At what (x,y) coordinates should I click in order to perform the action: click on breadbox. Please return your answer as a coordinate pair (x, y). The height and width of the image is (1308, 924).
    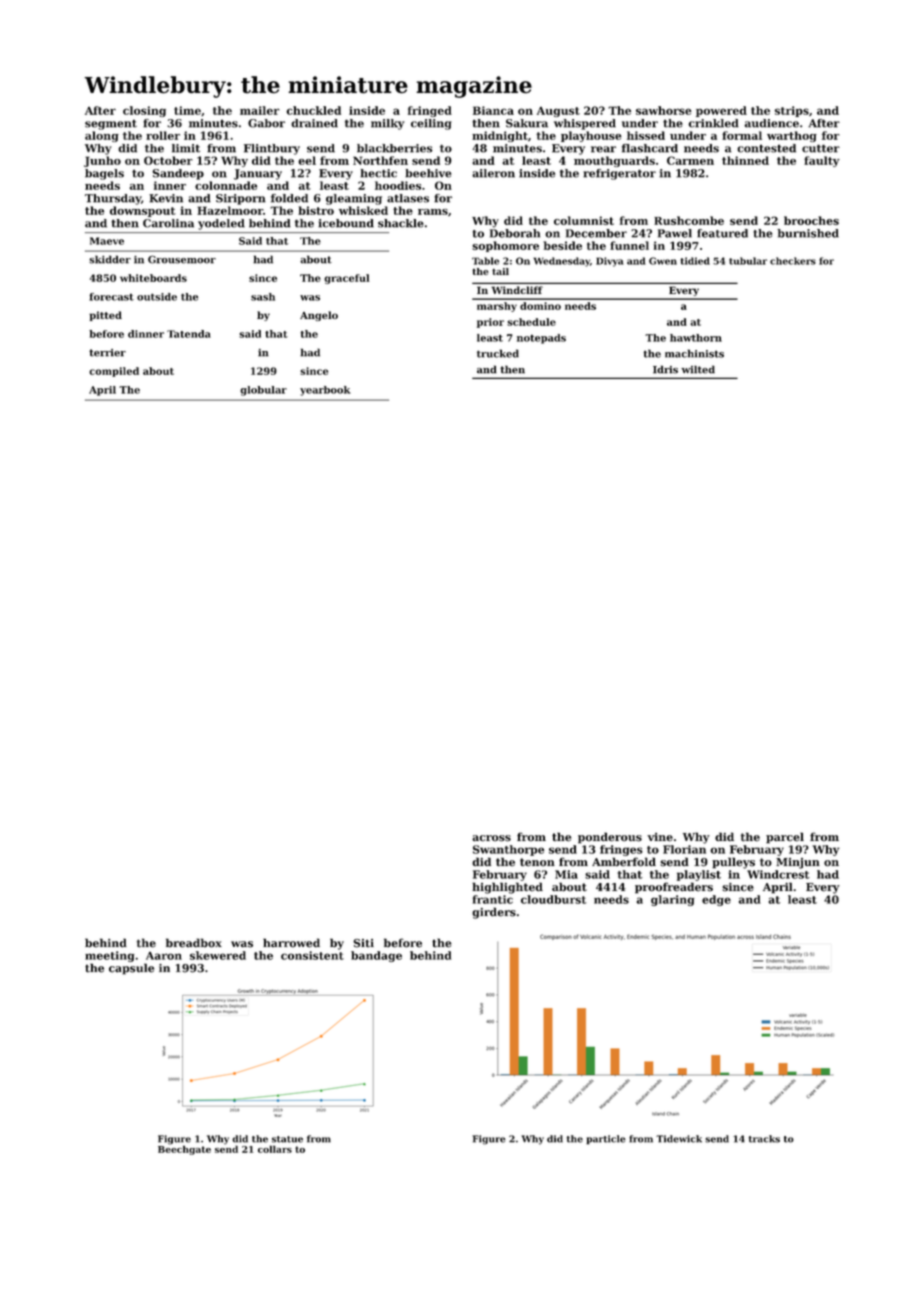
    Looking at the image, I should click on (194, 943).
